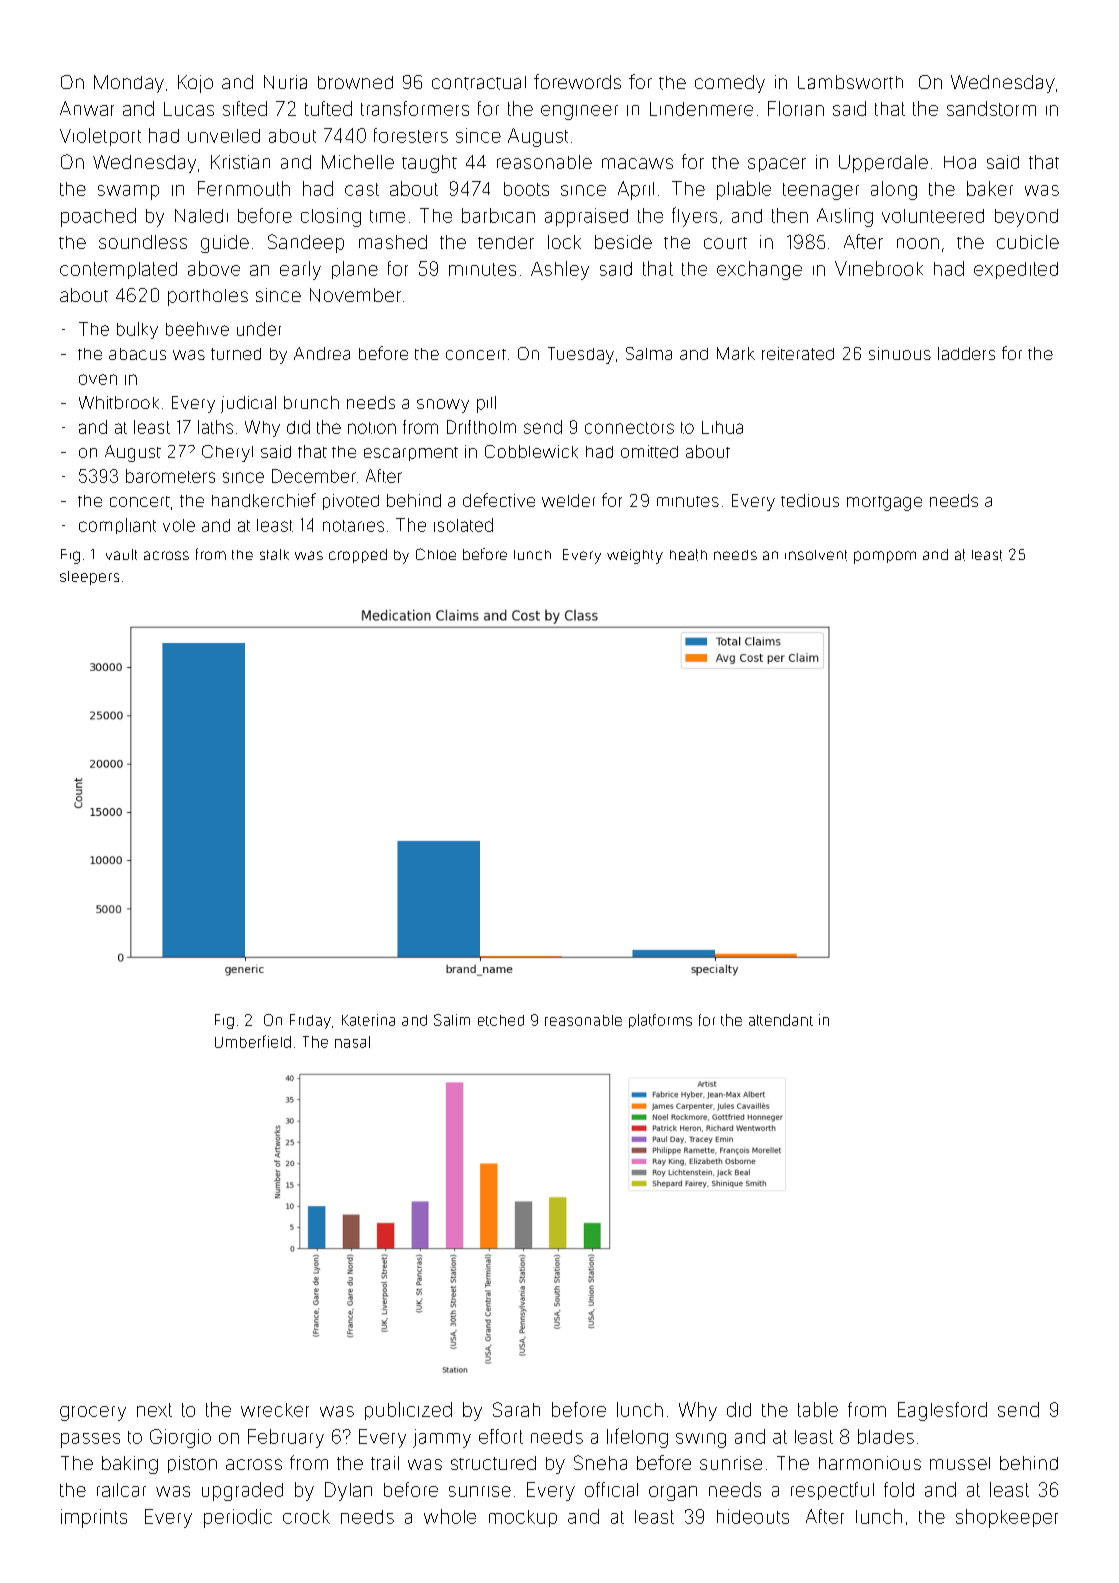  I want to click on Sneha, so click(600, 1462).
